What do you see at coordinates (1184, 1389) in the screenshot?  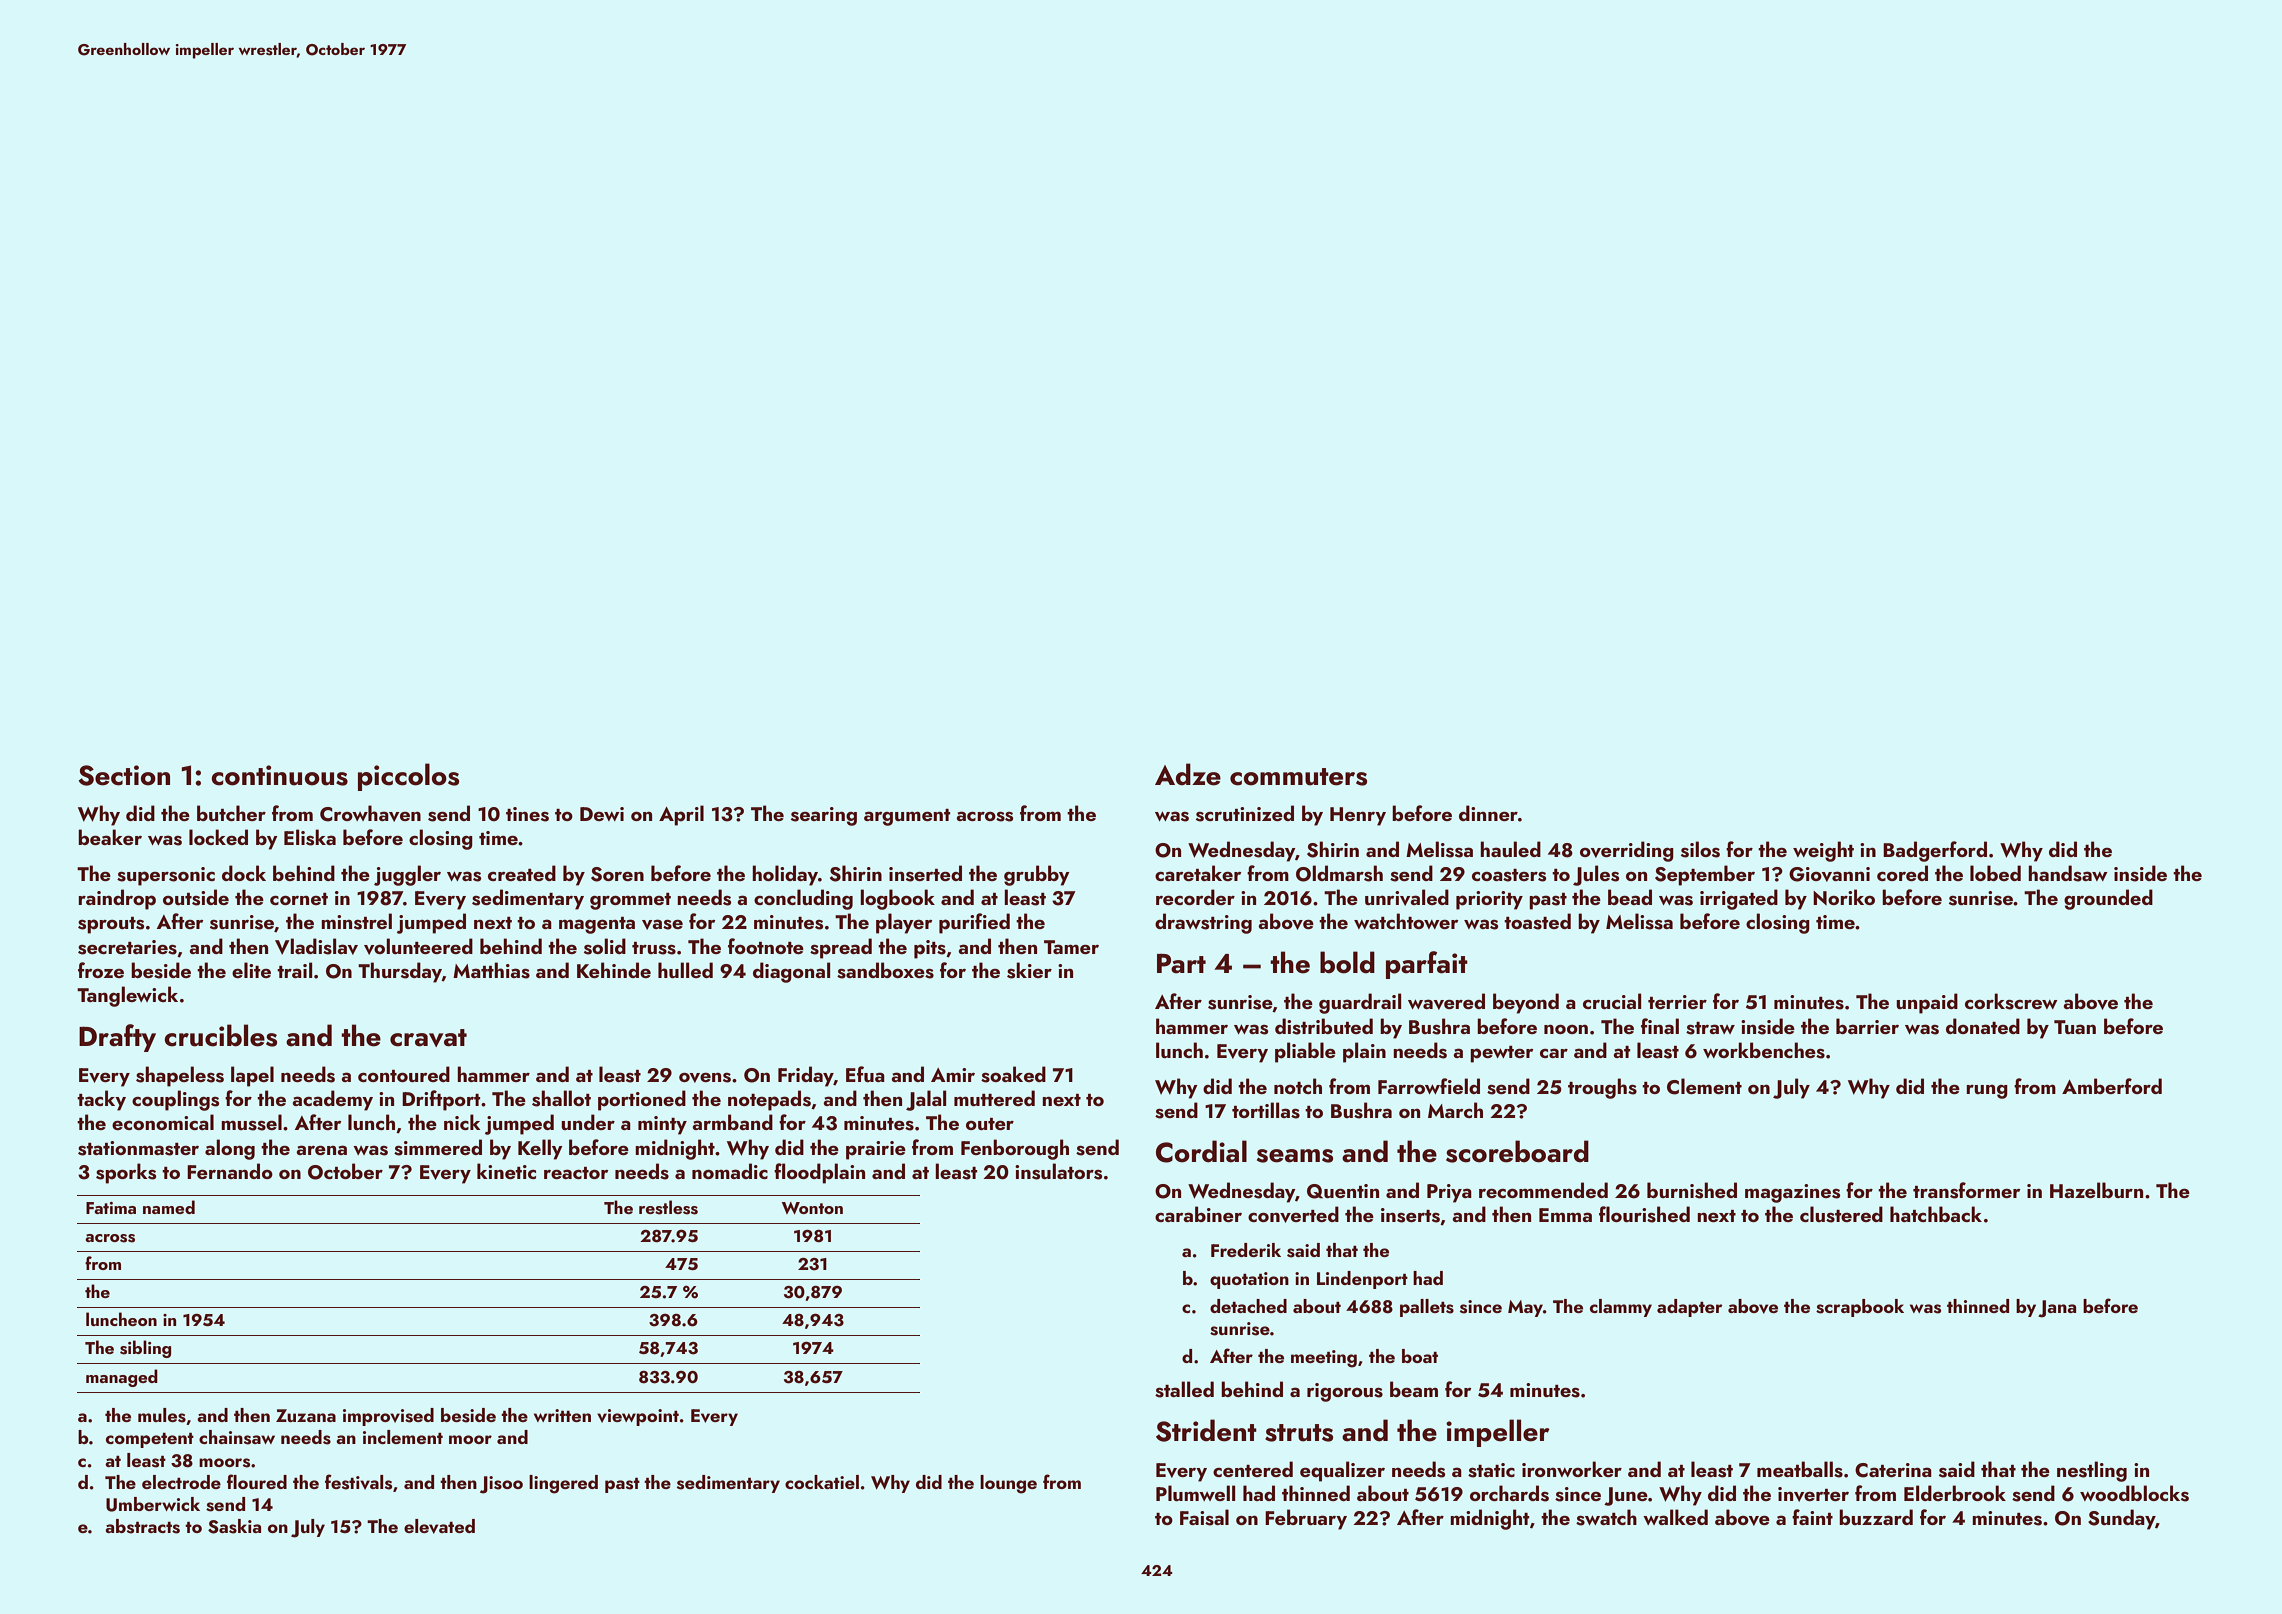 I see `stalled` at bounding box center [1184, 1389].
